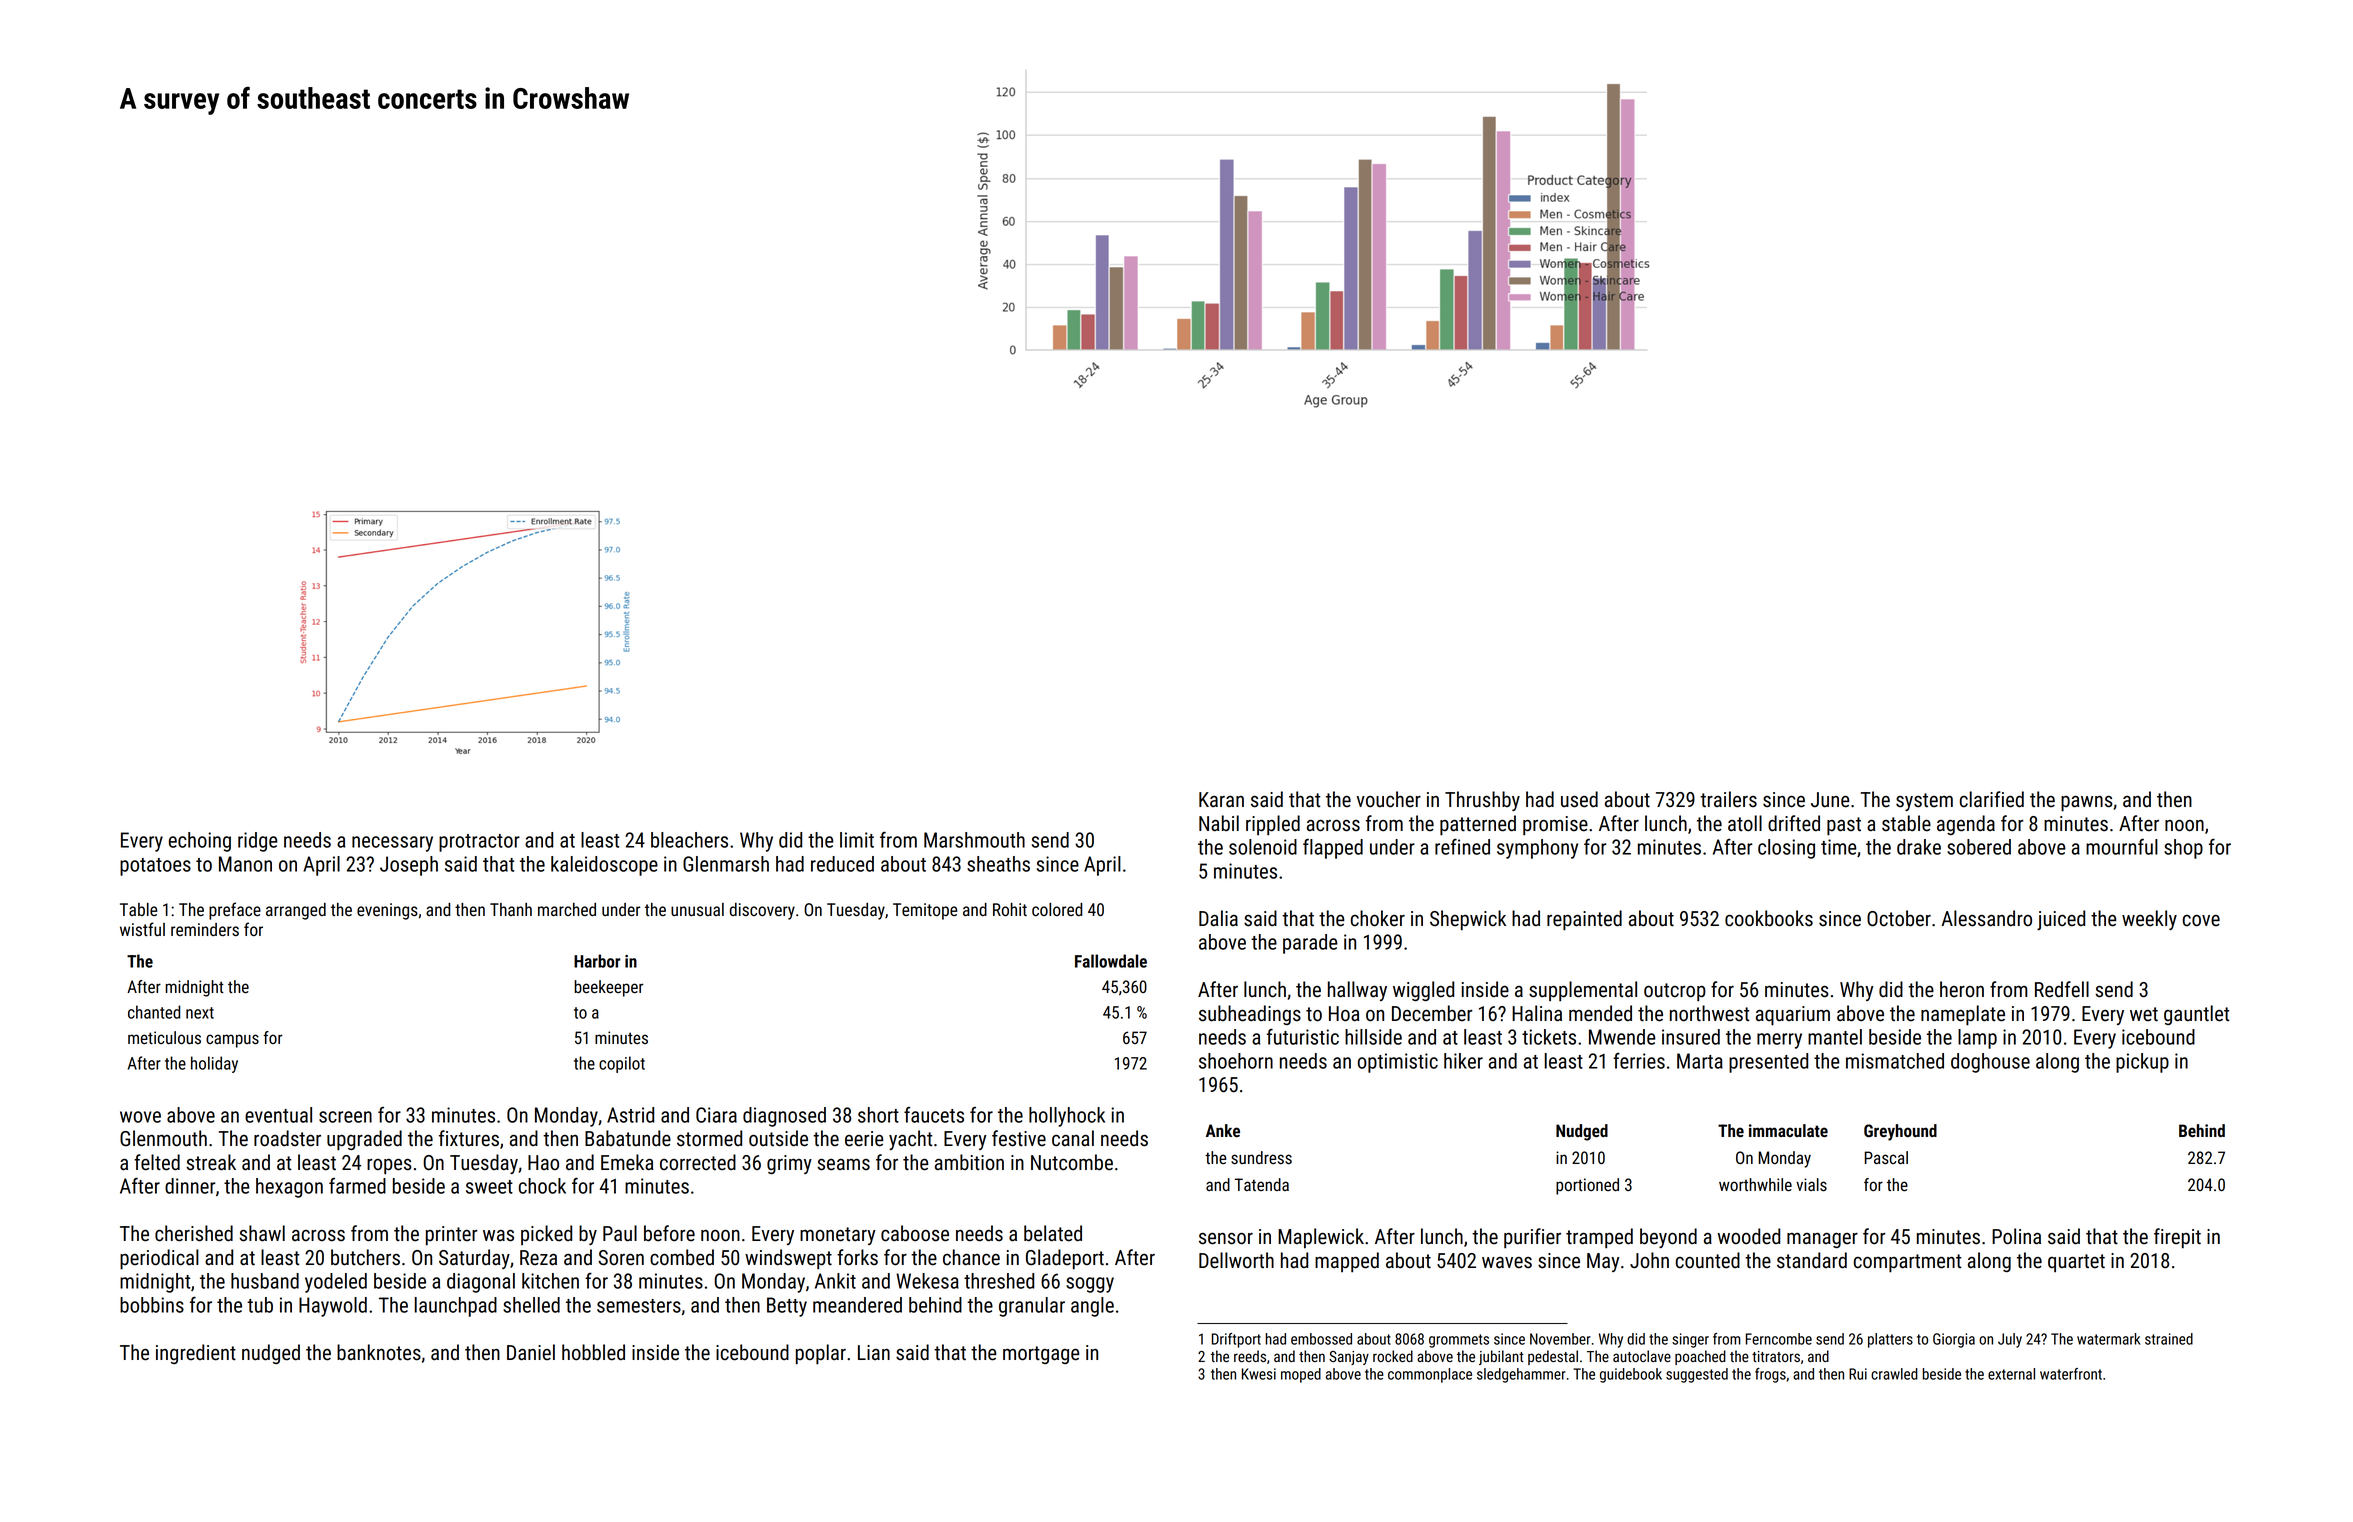 The image size is (2353, 1522). I want to click on Karan, so click(1221, 800).
